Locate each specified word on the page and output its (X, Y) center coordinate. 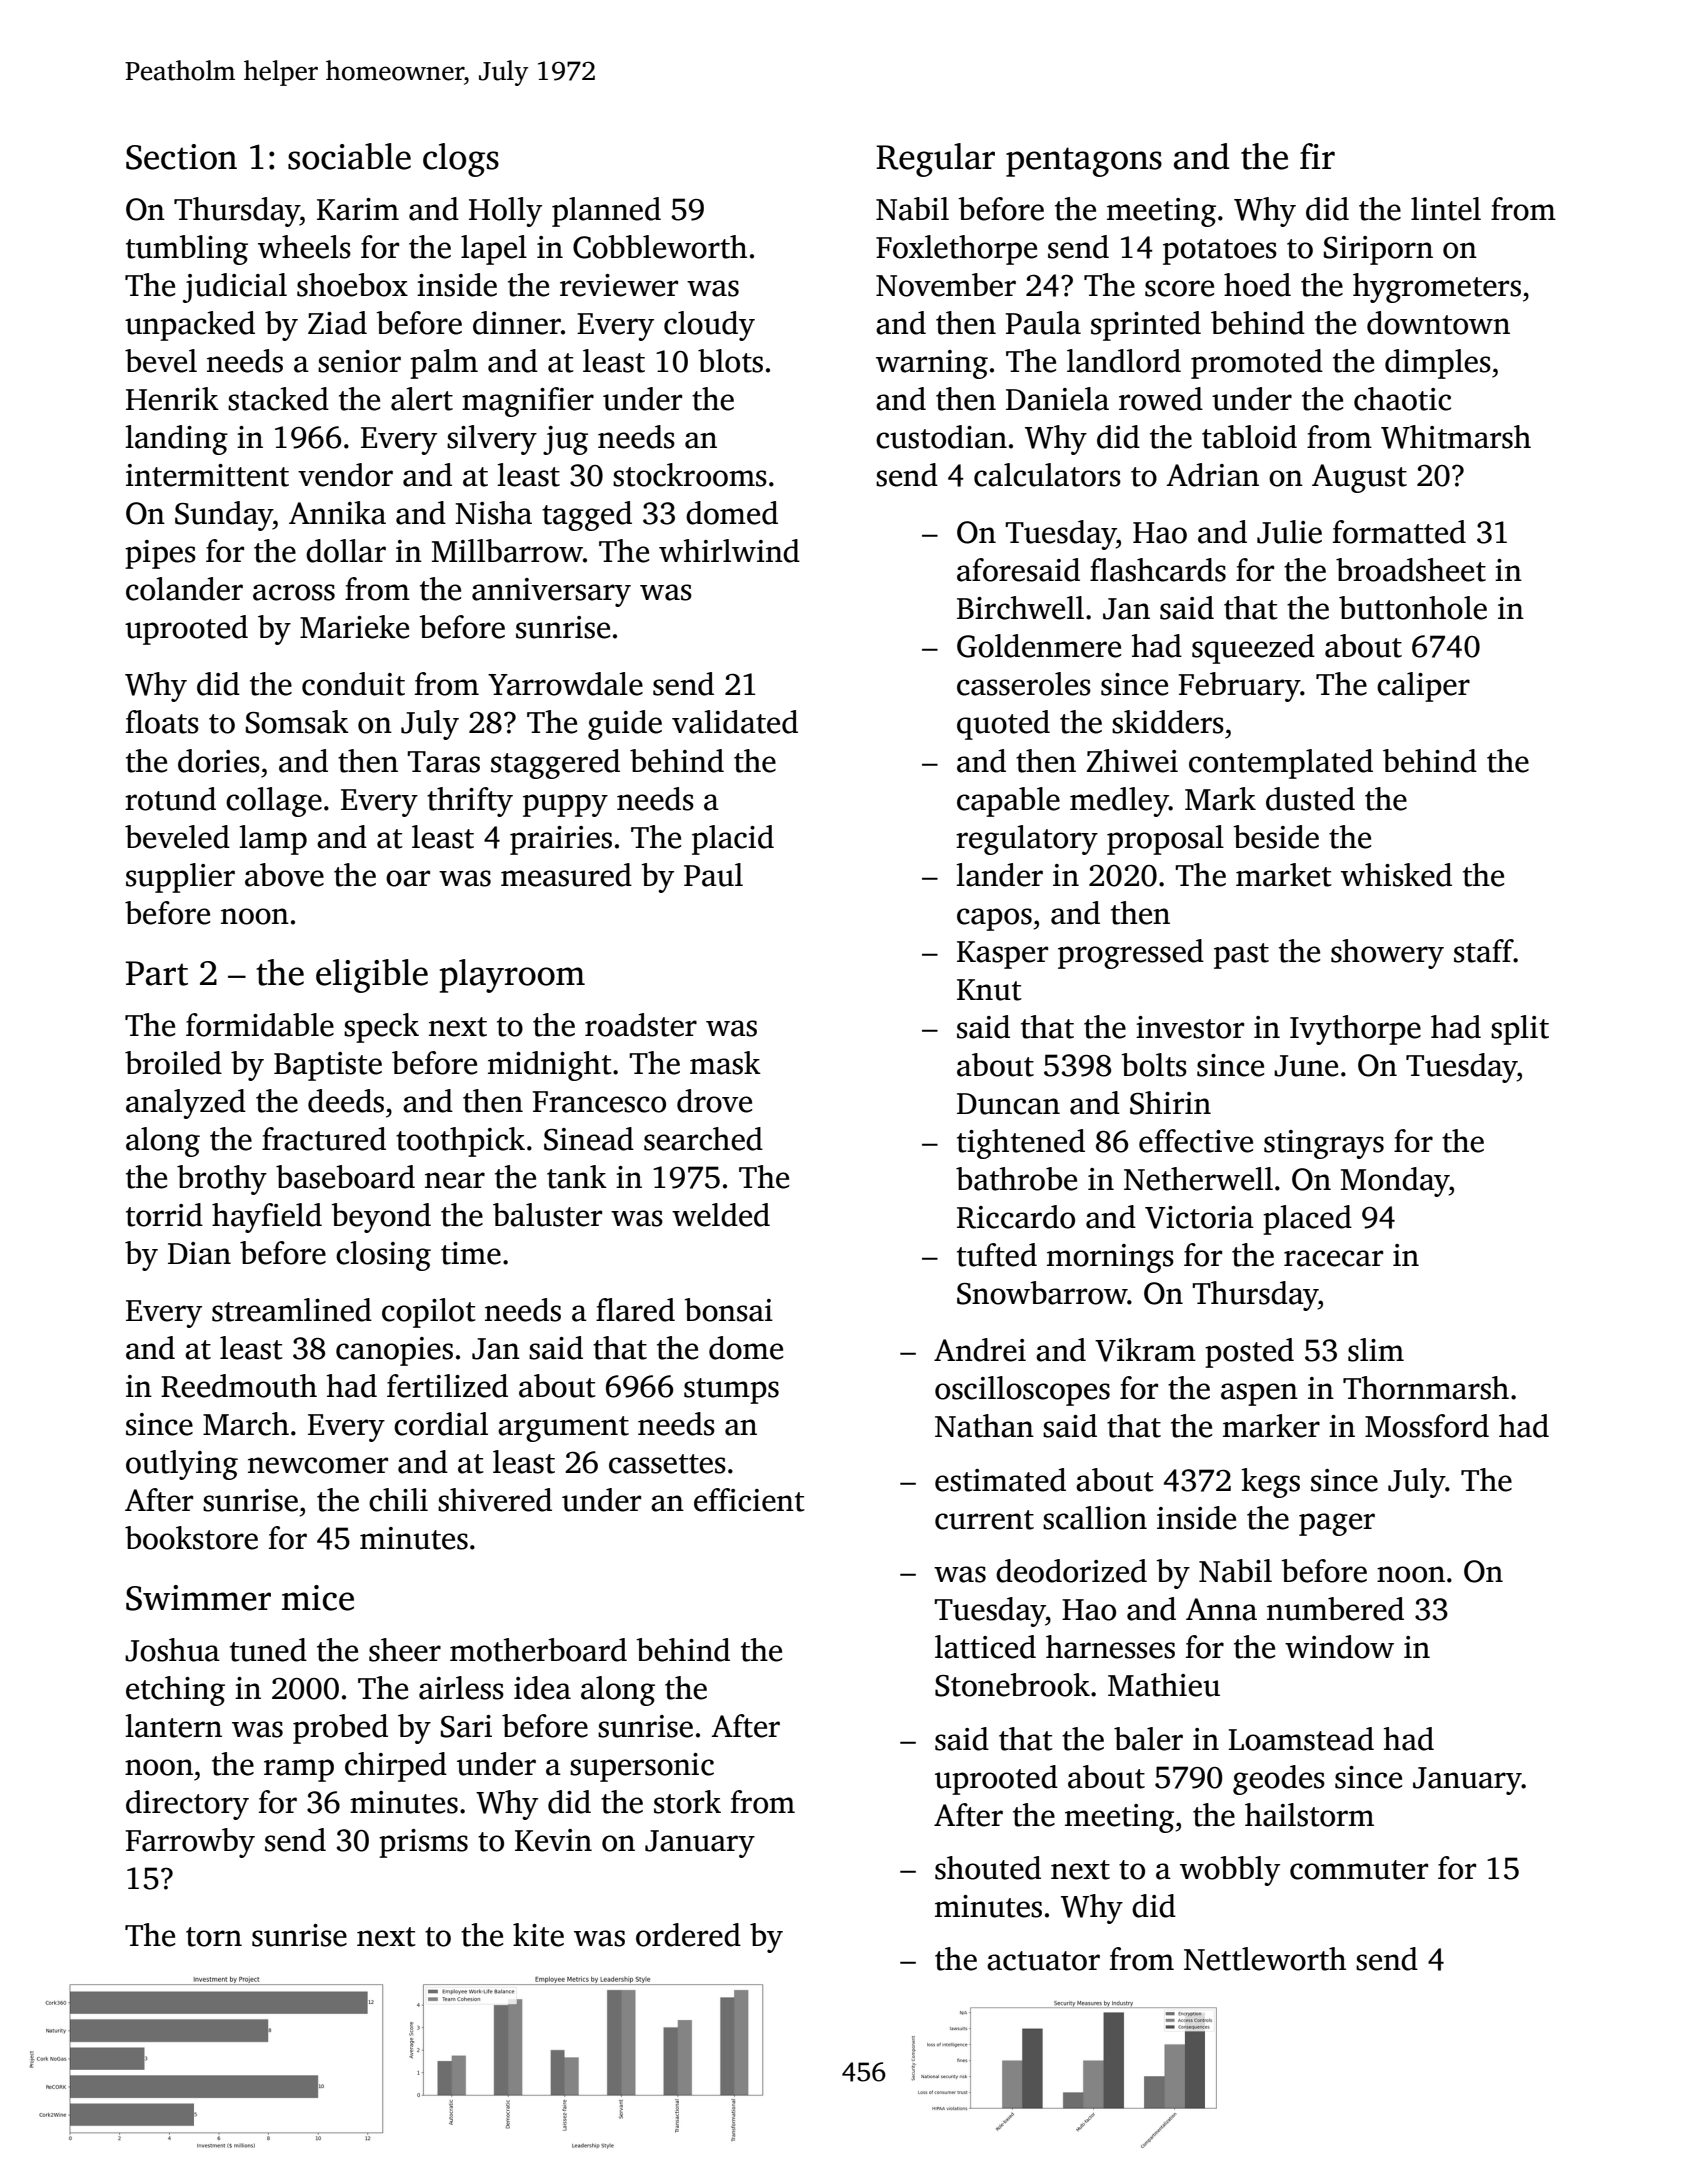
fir (1317, 156)
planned (606, 212)
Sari (466, 1726)
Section (181, 157)
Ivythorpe (1355, 1030)
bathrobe (1016, 1179)
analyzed (186, 1104)
